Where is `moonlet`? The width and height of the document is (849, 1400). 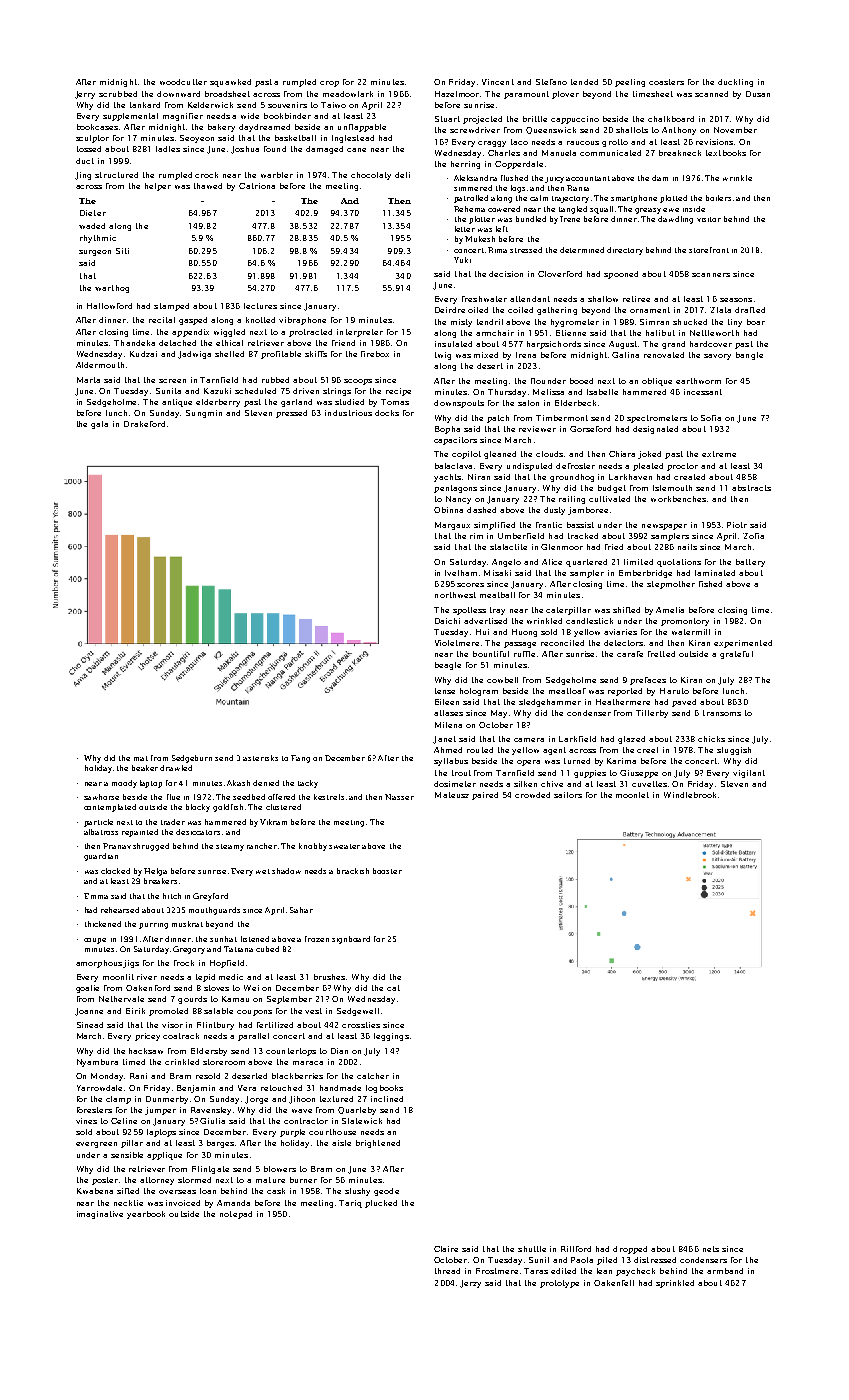 moonlet is located at coordinates (632, 795).
